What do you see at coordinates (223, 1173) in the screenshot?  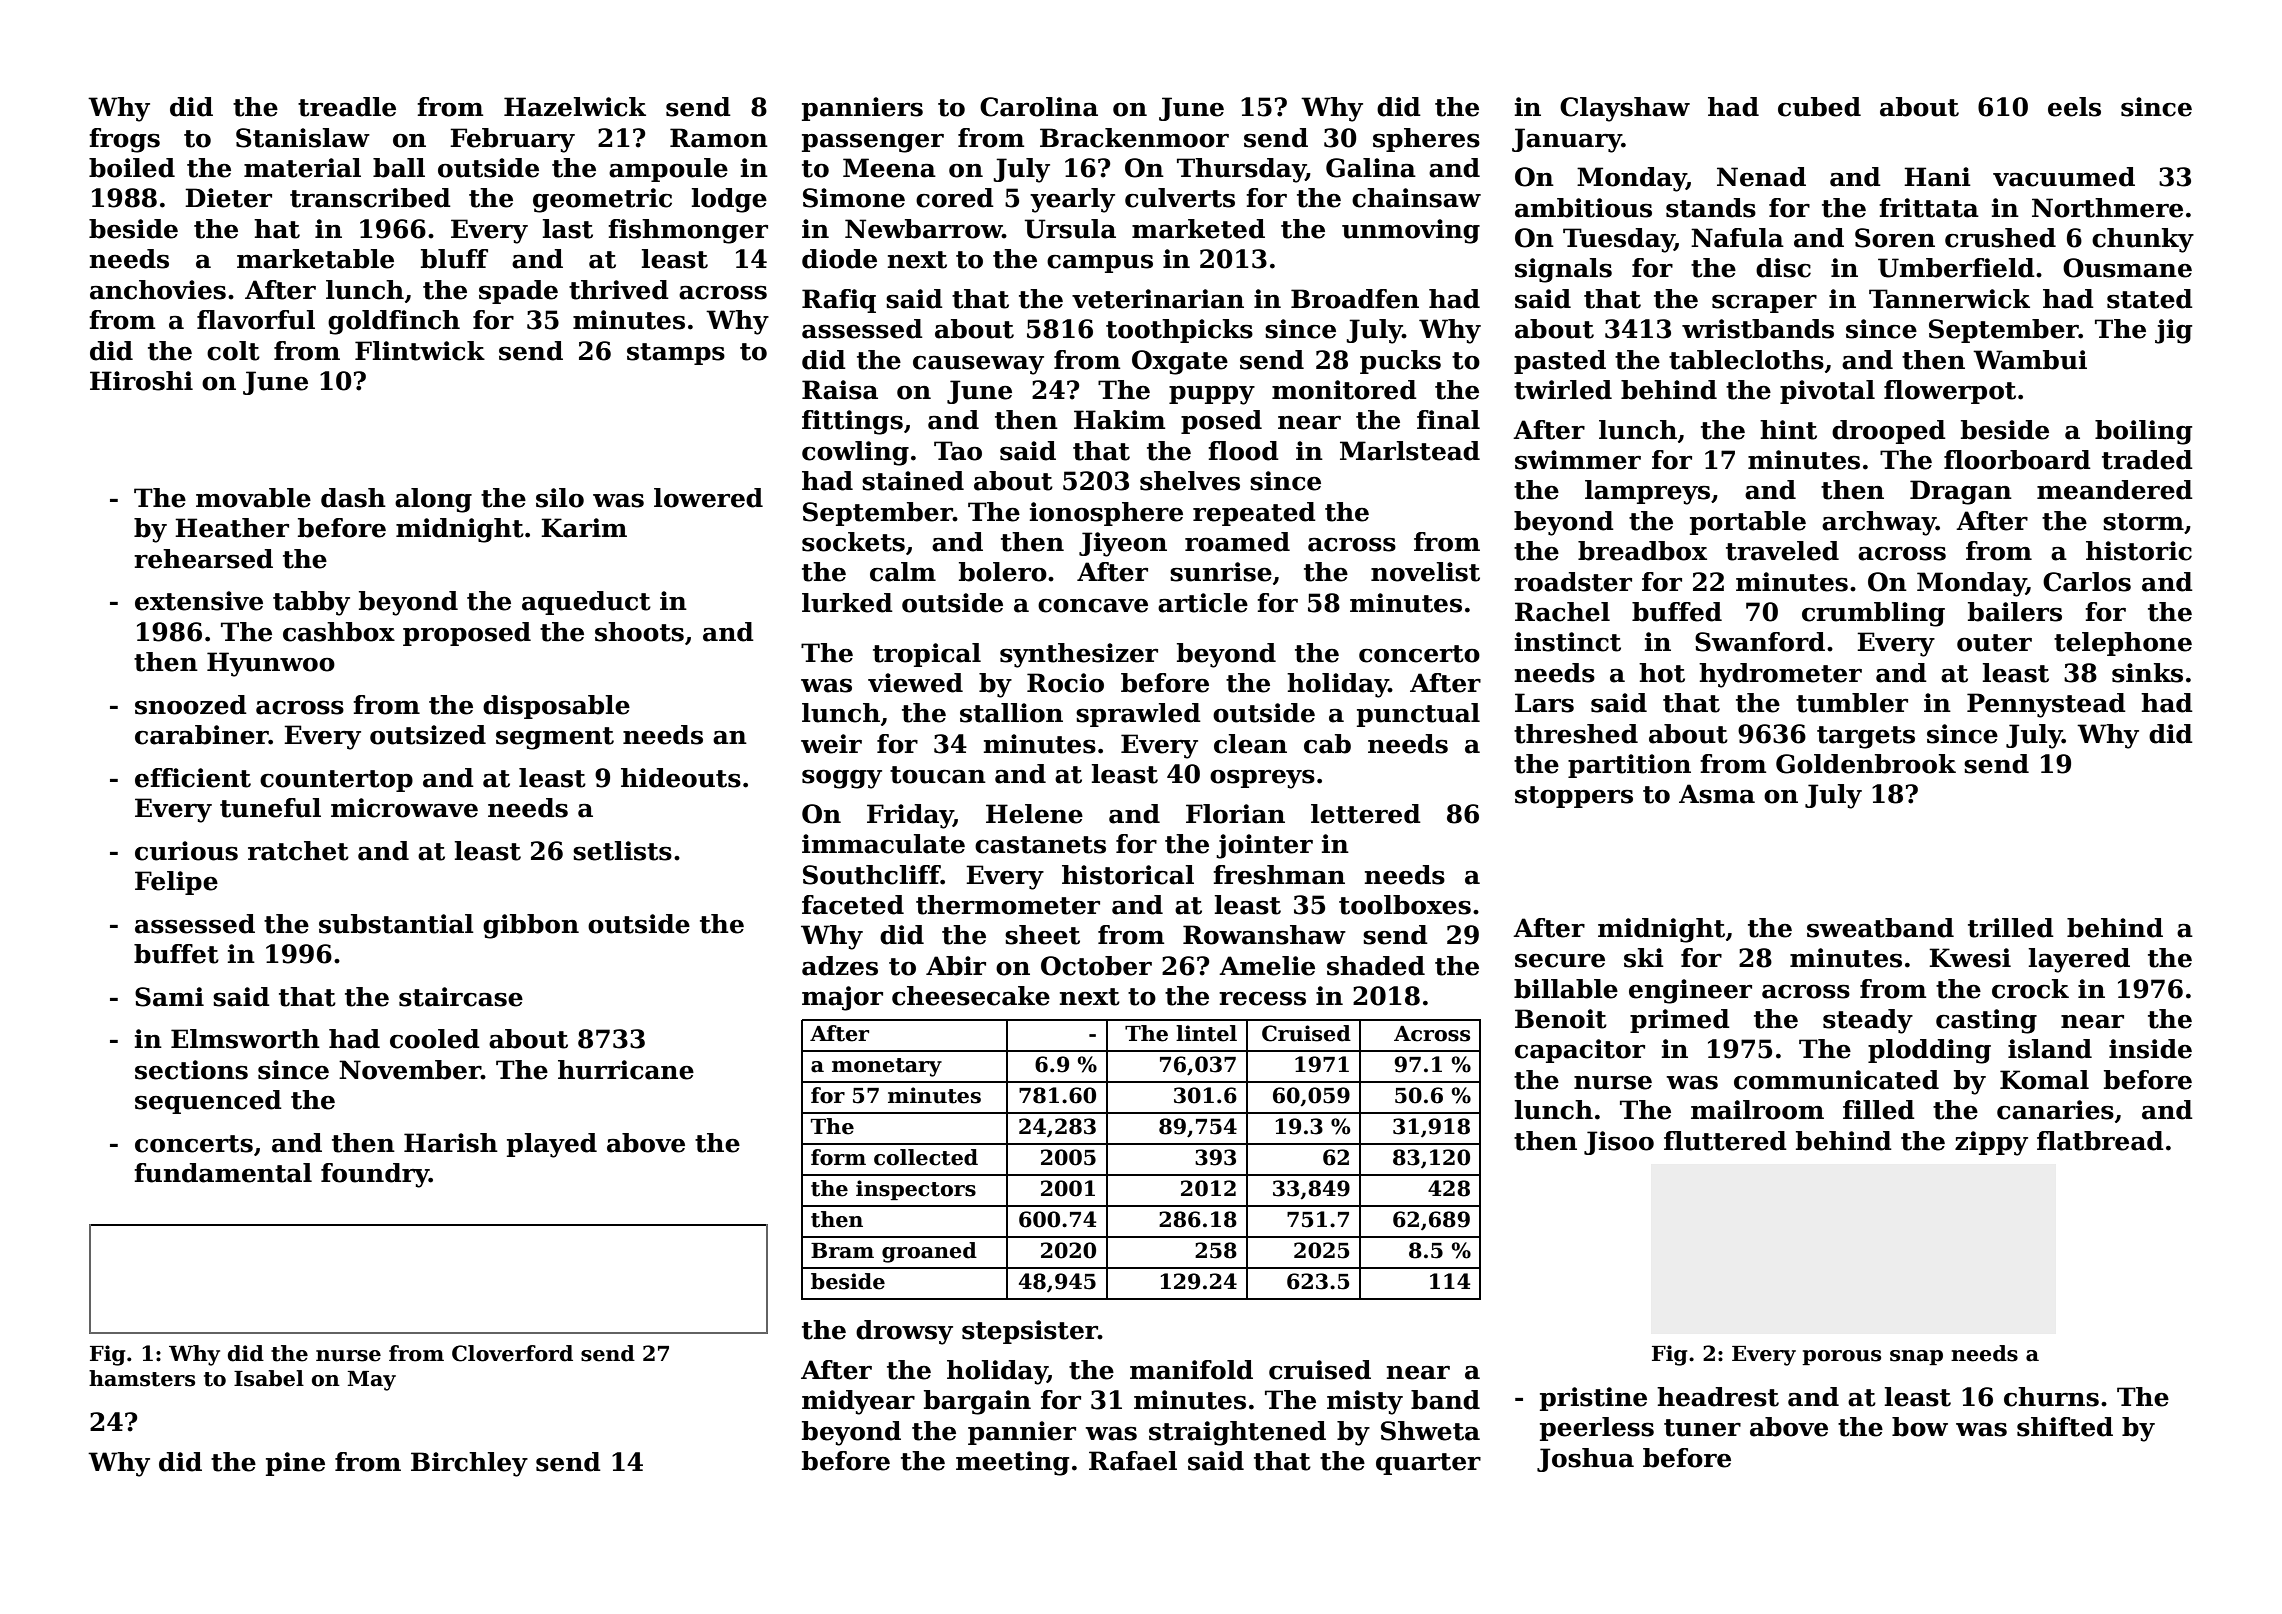 I see `fundamental` at bounding box center [223, 1173].
